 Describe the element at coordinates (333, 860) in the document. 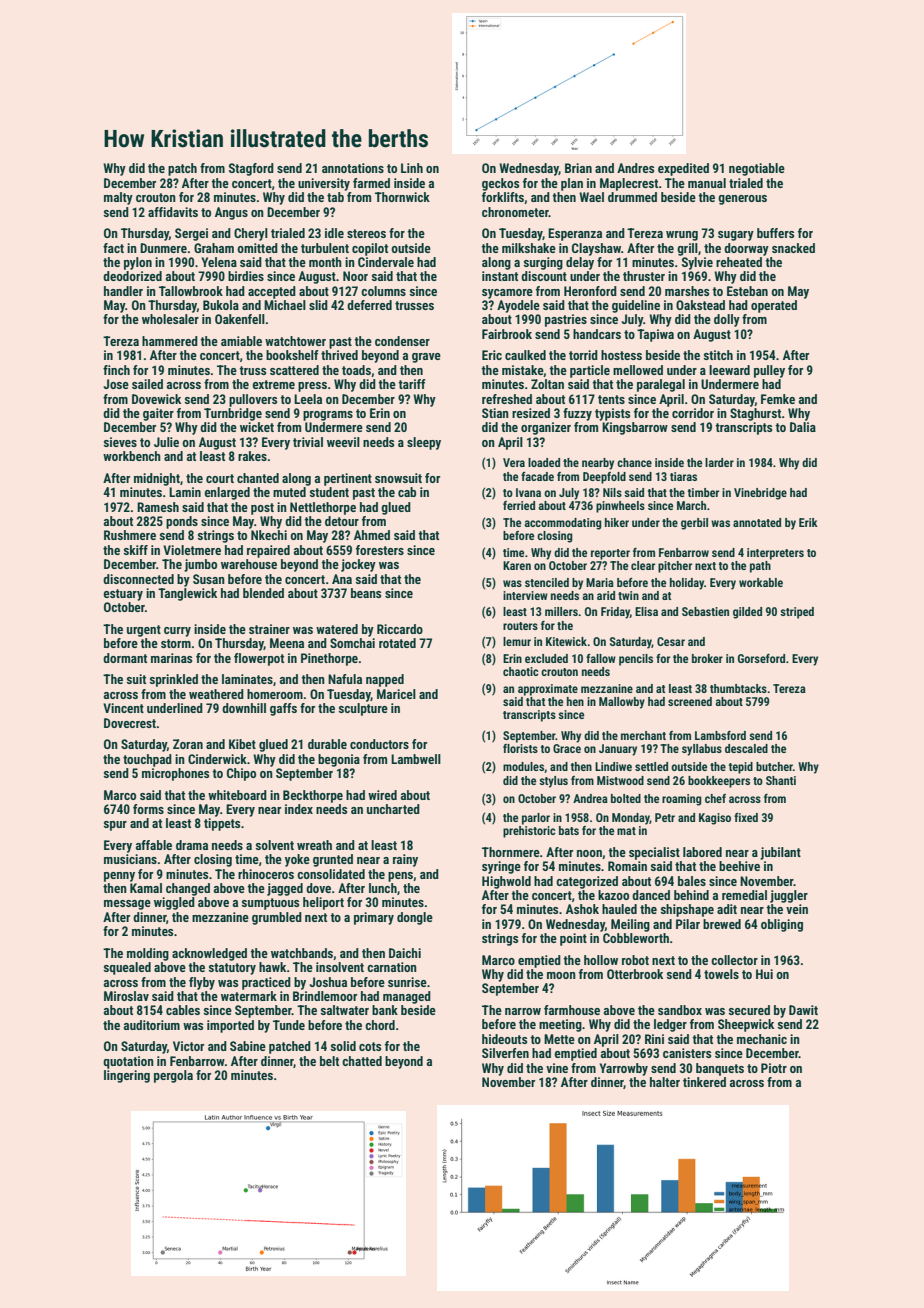

I see `grunted` at that location.
